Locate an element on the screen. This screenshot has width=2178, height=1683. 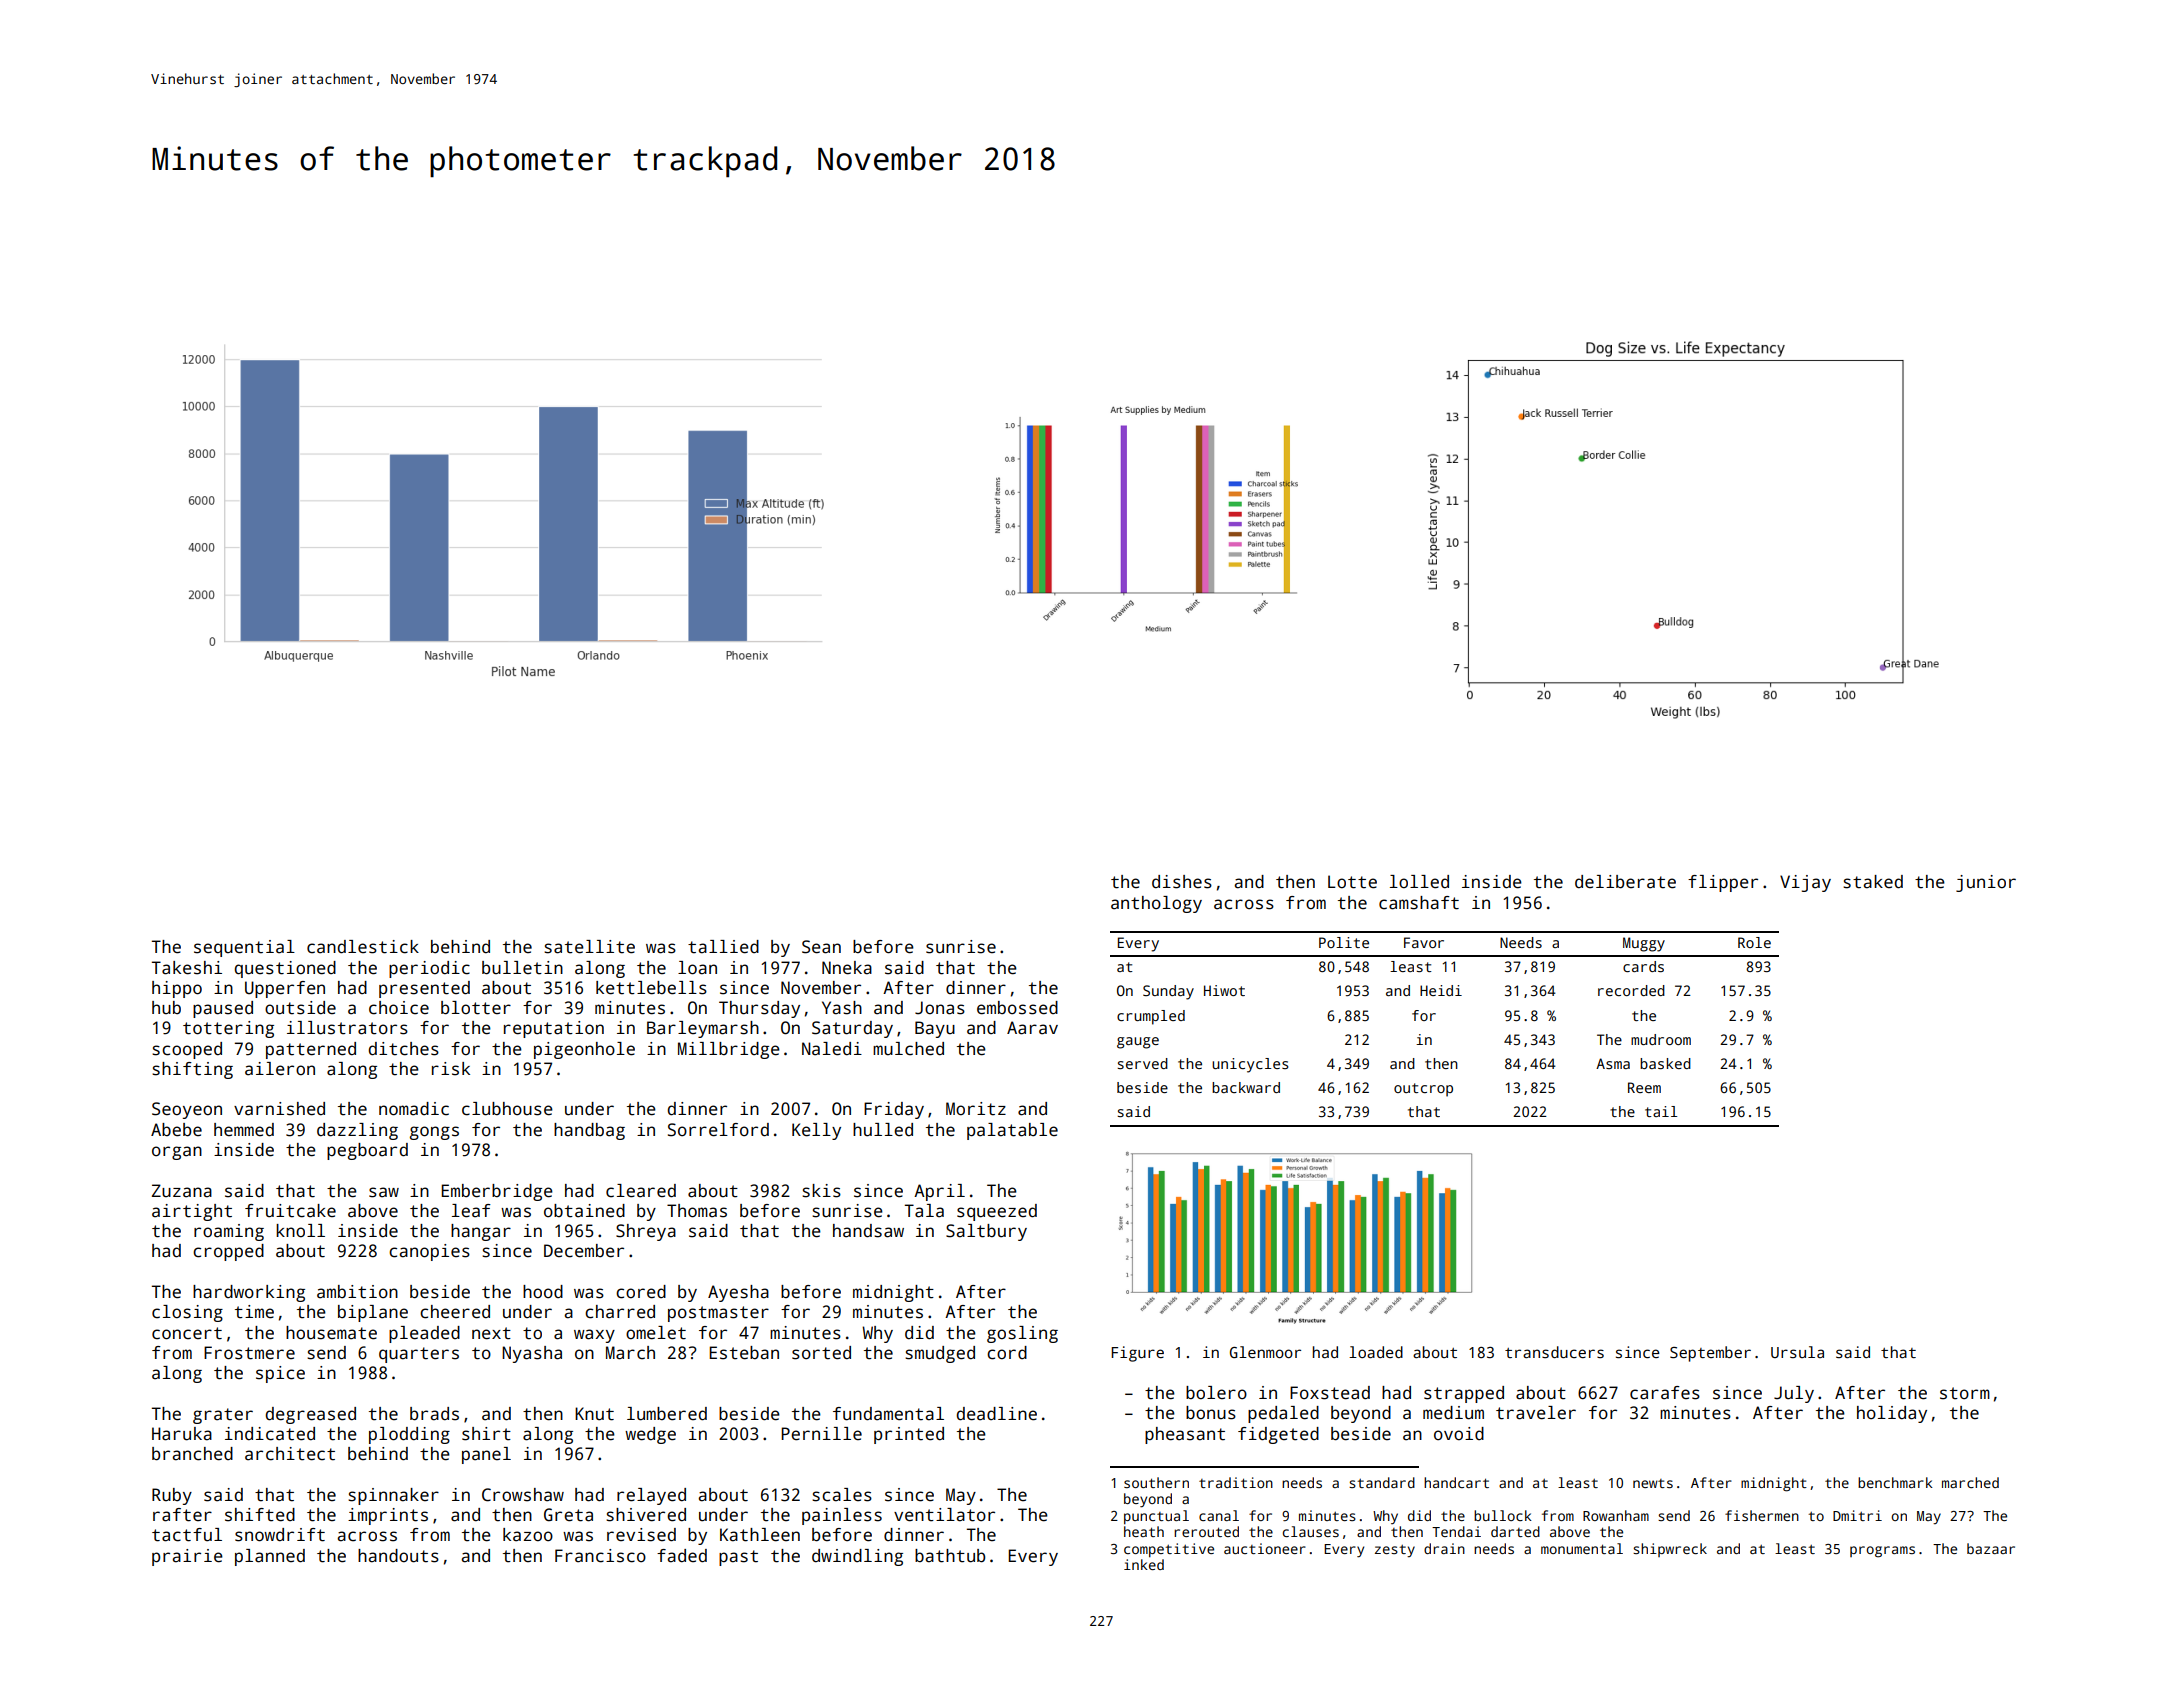
Frostmere is located at coordinates (249, 1353).
